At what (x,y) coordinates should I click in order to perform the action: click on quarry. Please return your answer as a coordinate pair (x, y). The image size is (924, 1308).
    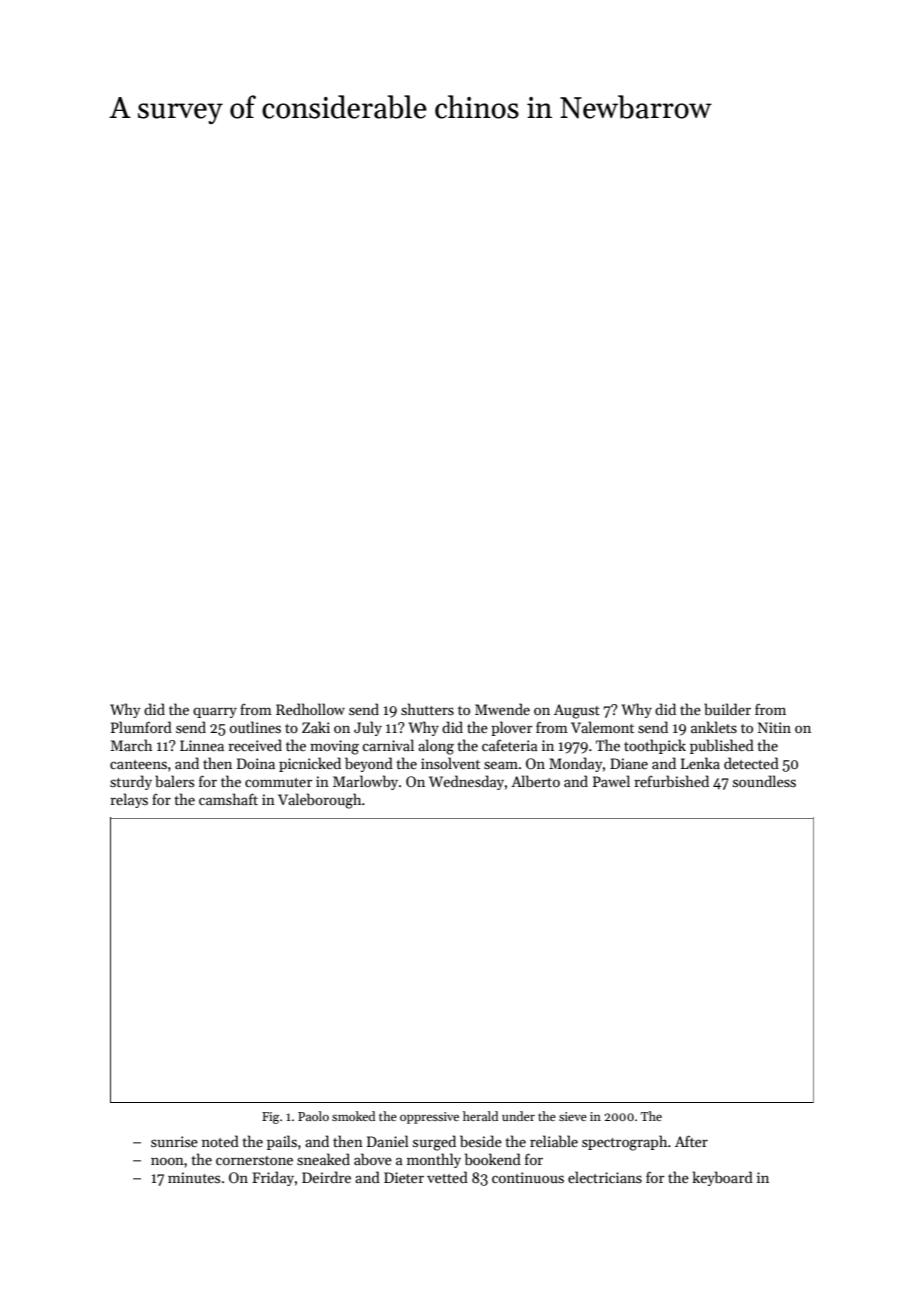
    Looking at the image, I should click on (215, 712).
